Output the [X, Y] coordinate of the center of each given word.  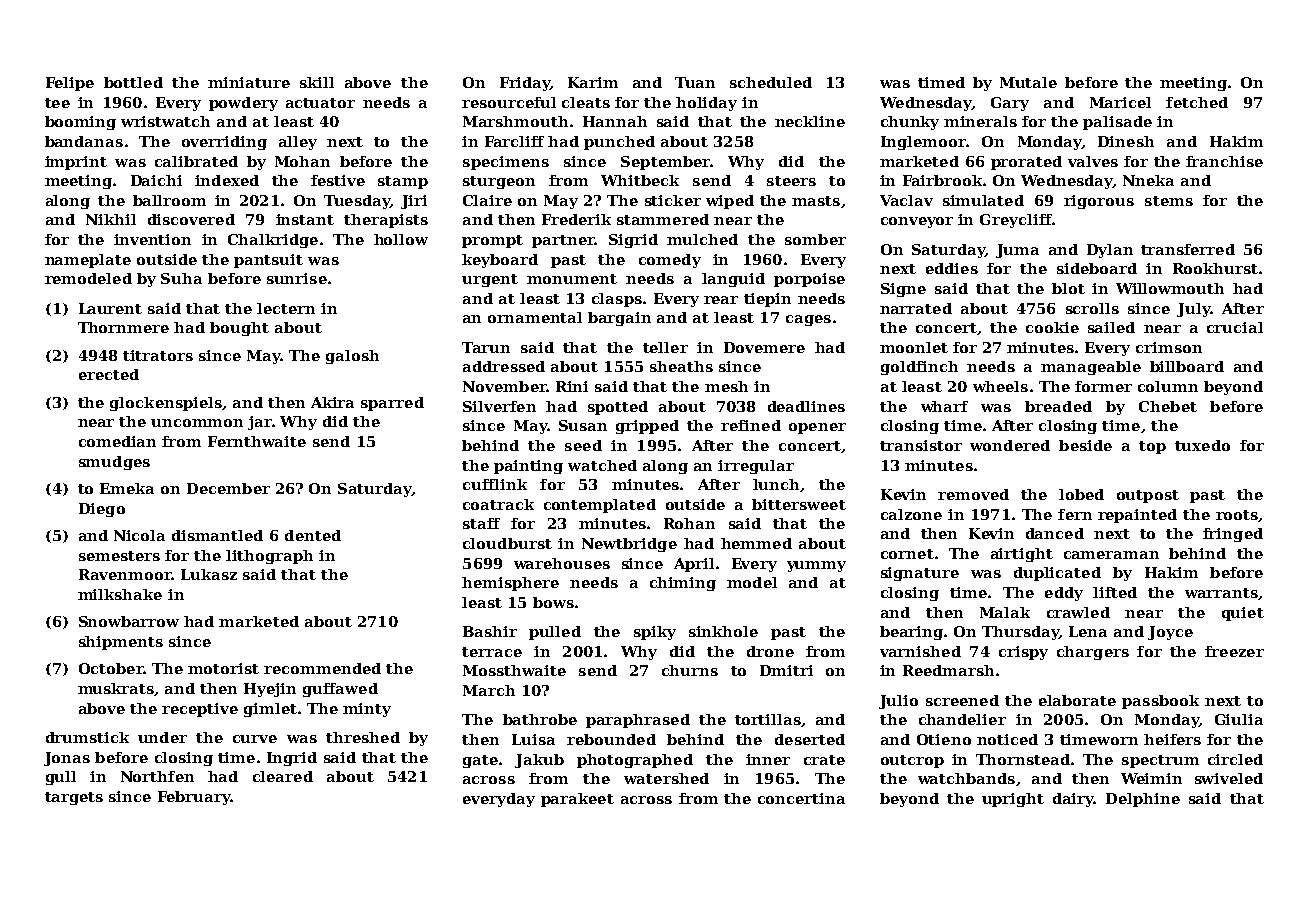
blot [1068, 288]
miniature [249, 82]
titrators [158, 355]
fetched [1197, 102]
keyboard [500, 261]
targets [74, 798]
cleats [586, 102]
